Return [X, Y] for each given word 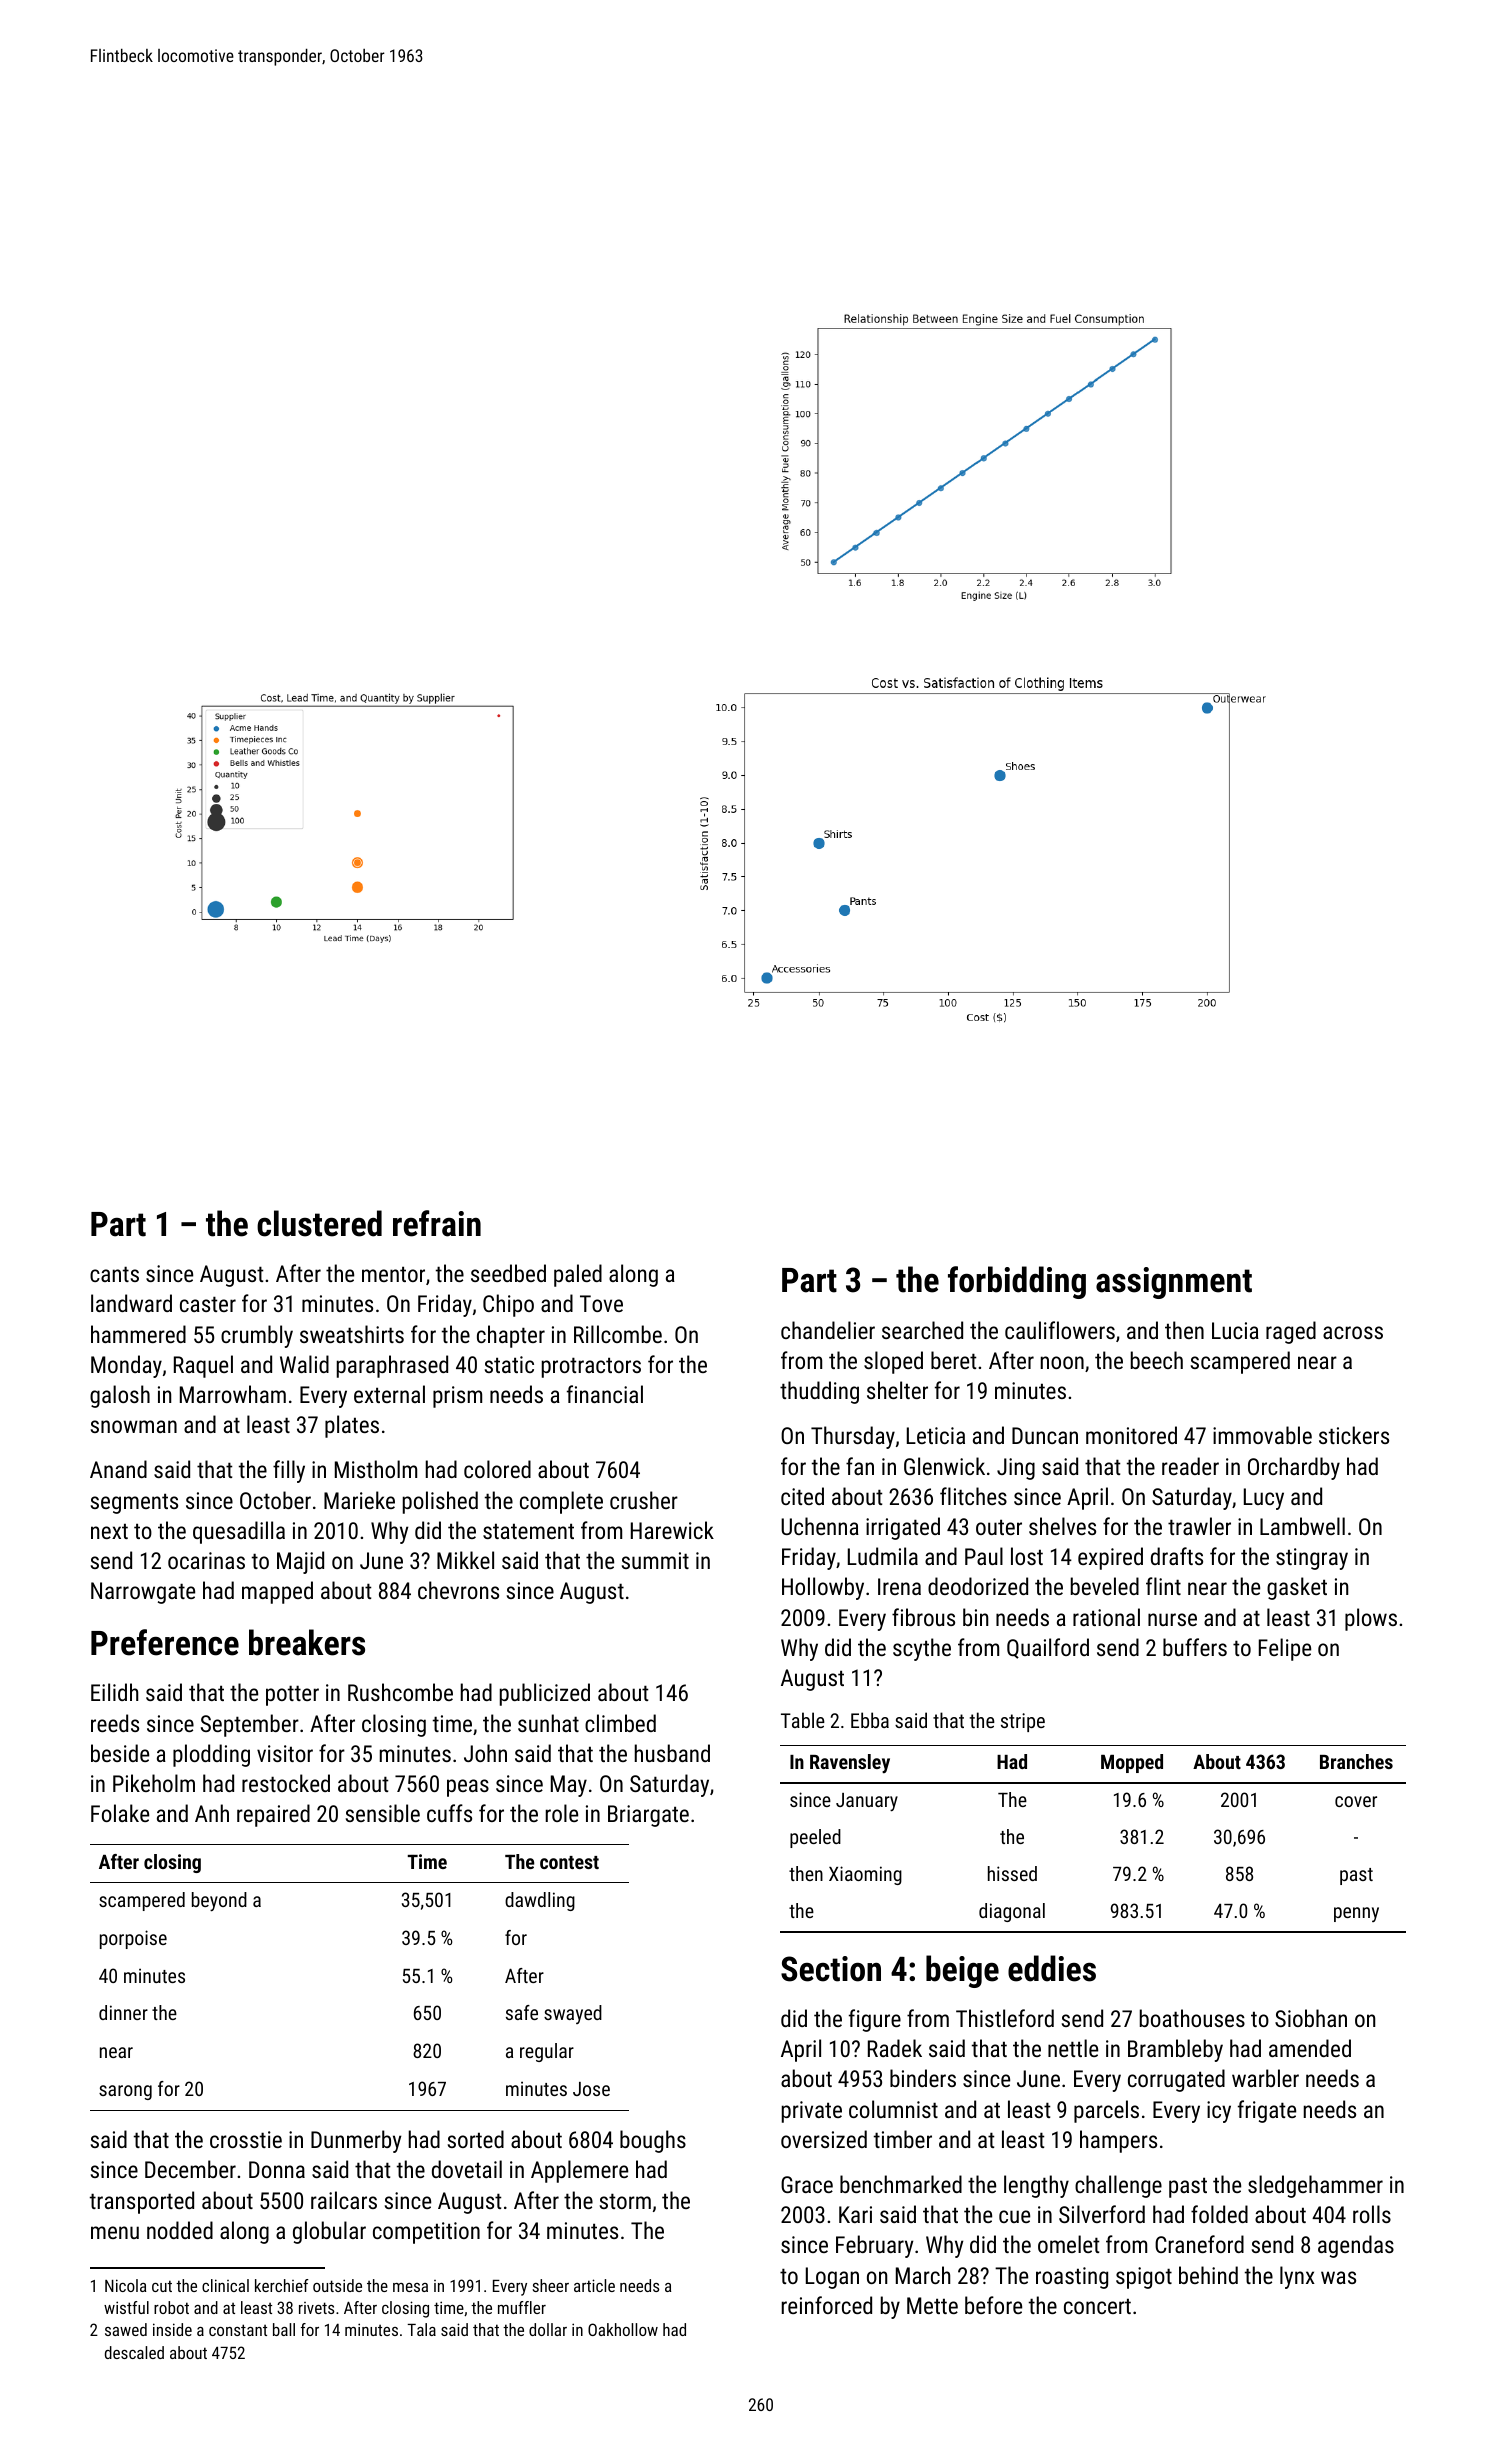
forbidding [1017, 1282]
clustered [319, 1223]
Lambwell [1302, 1526]
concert [1097, 2306]
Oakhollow [623, 2329]
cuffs [449, 1813]
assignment [1174, 1283]
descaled [134, 2352]
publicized [545, 1694]
